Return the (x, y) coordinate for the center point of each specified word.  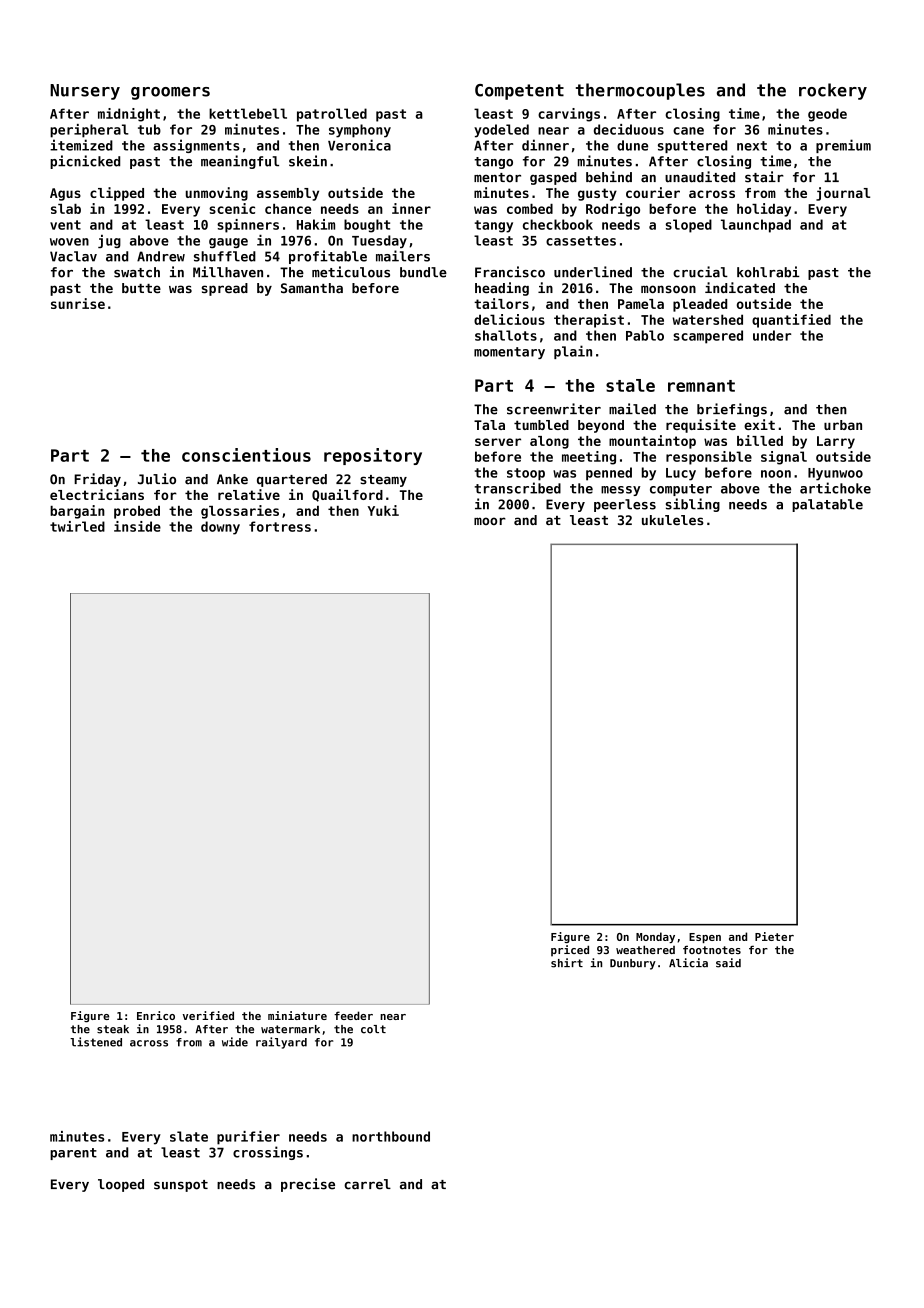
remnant (701, 386)
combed (530, 209)
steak (113, 1029)
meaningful (240, 162)
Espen (705, 938)
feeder (353, 1015)
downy (220, 528)
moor (490, 521)
